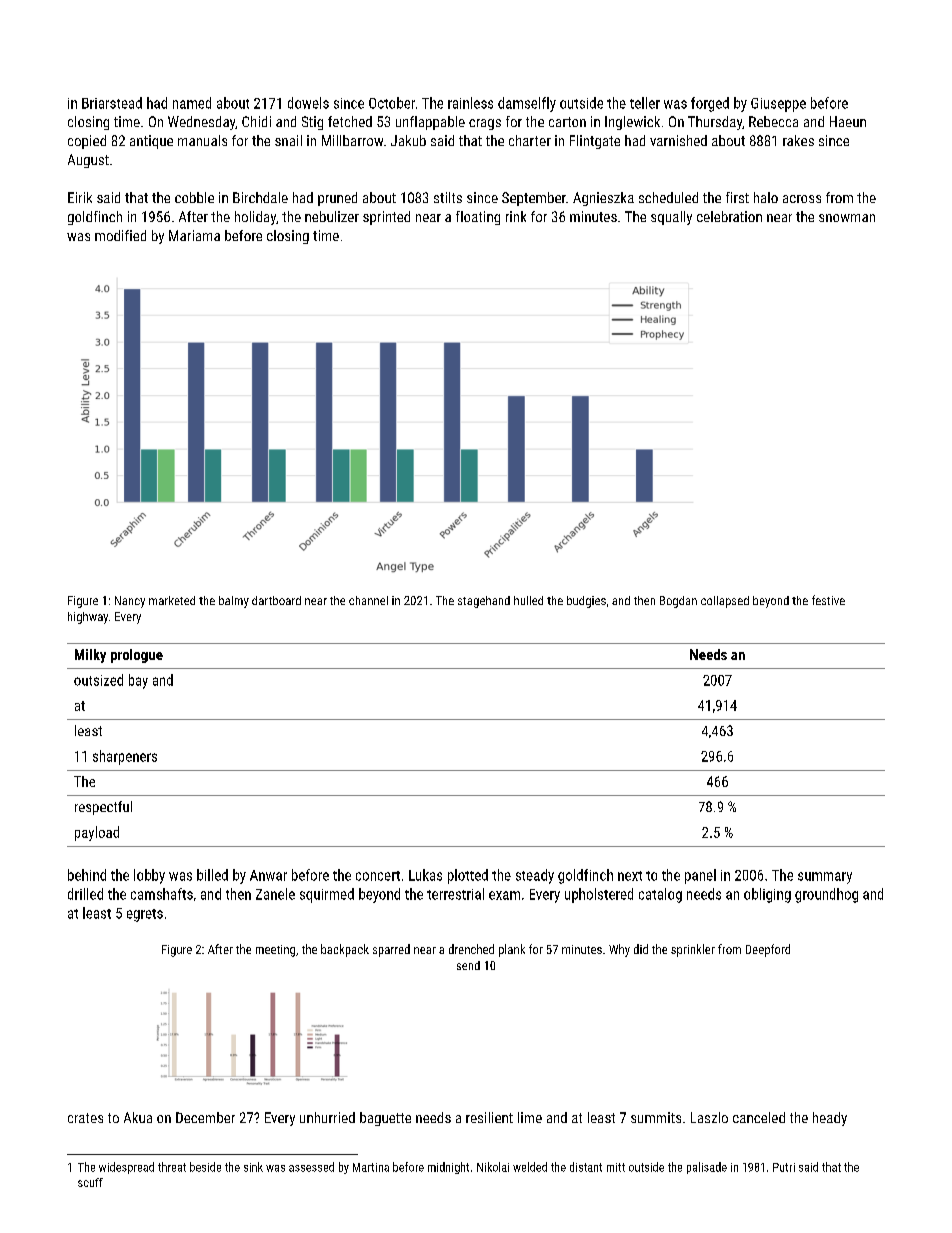  What do you see at coordinates (368, 600) in the document?
I see `channel` at bounding box center [368, 600].
